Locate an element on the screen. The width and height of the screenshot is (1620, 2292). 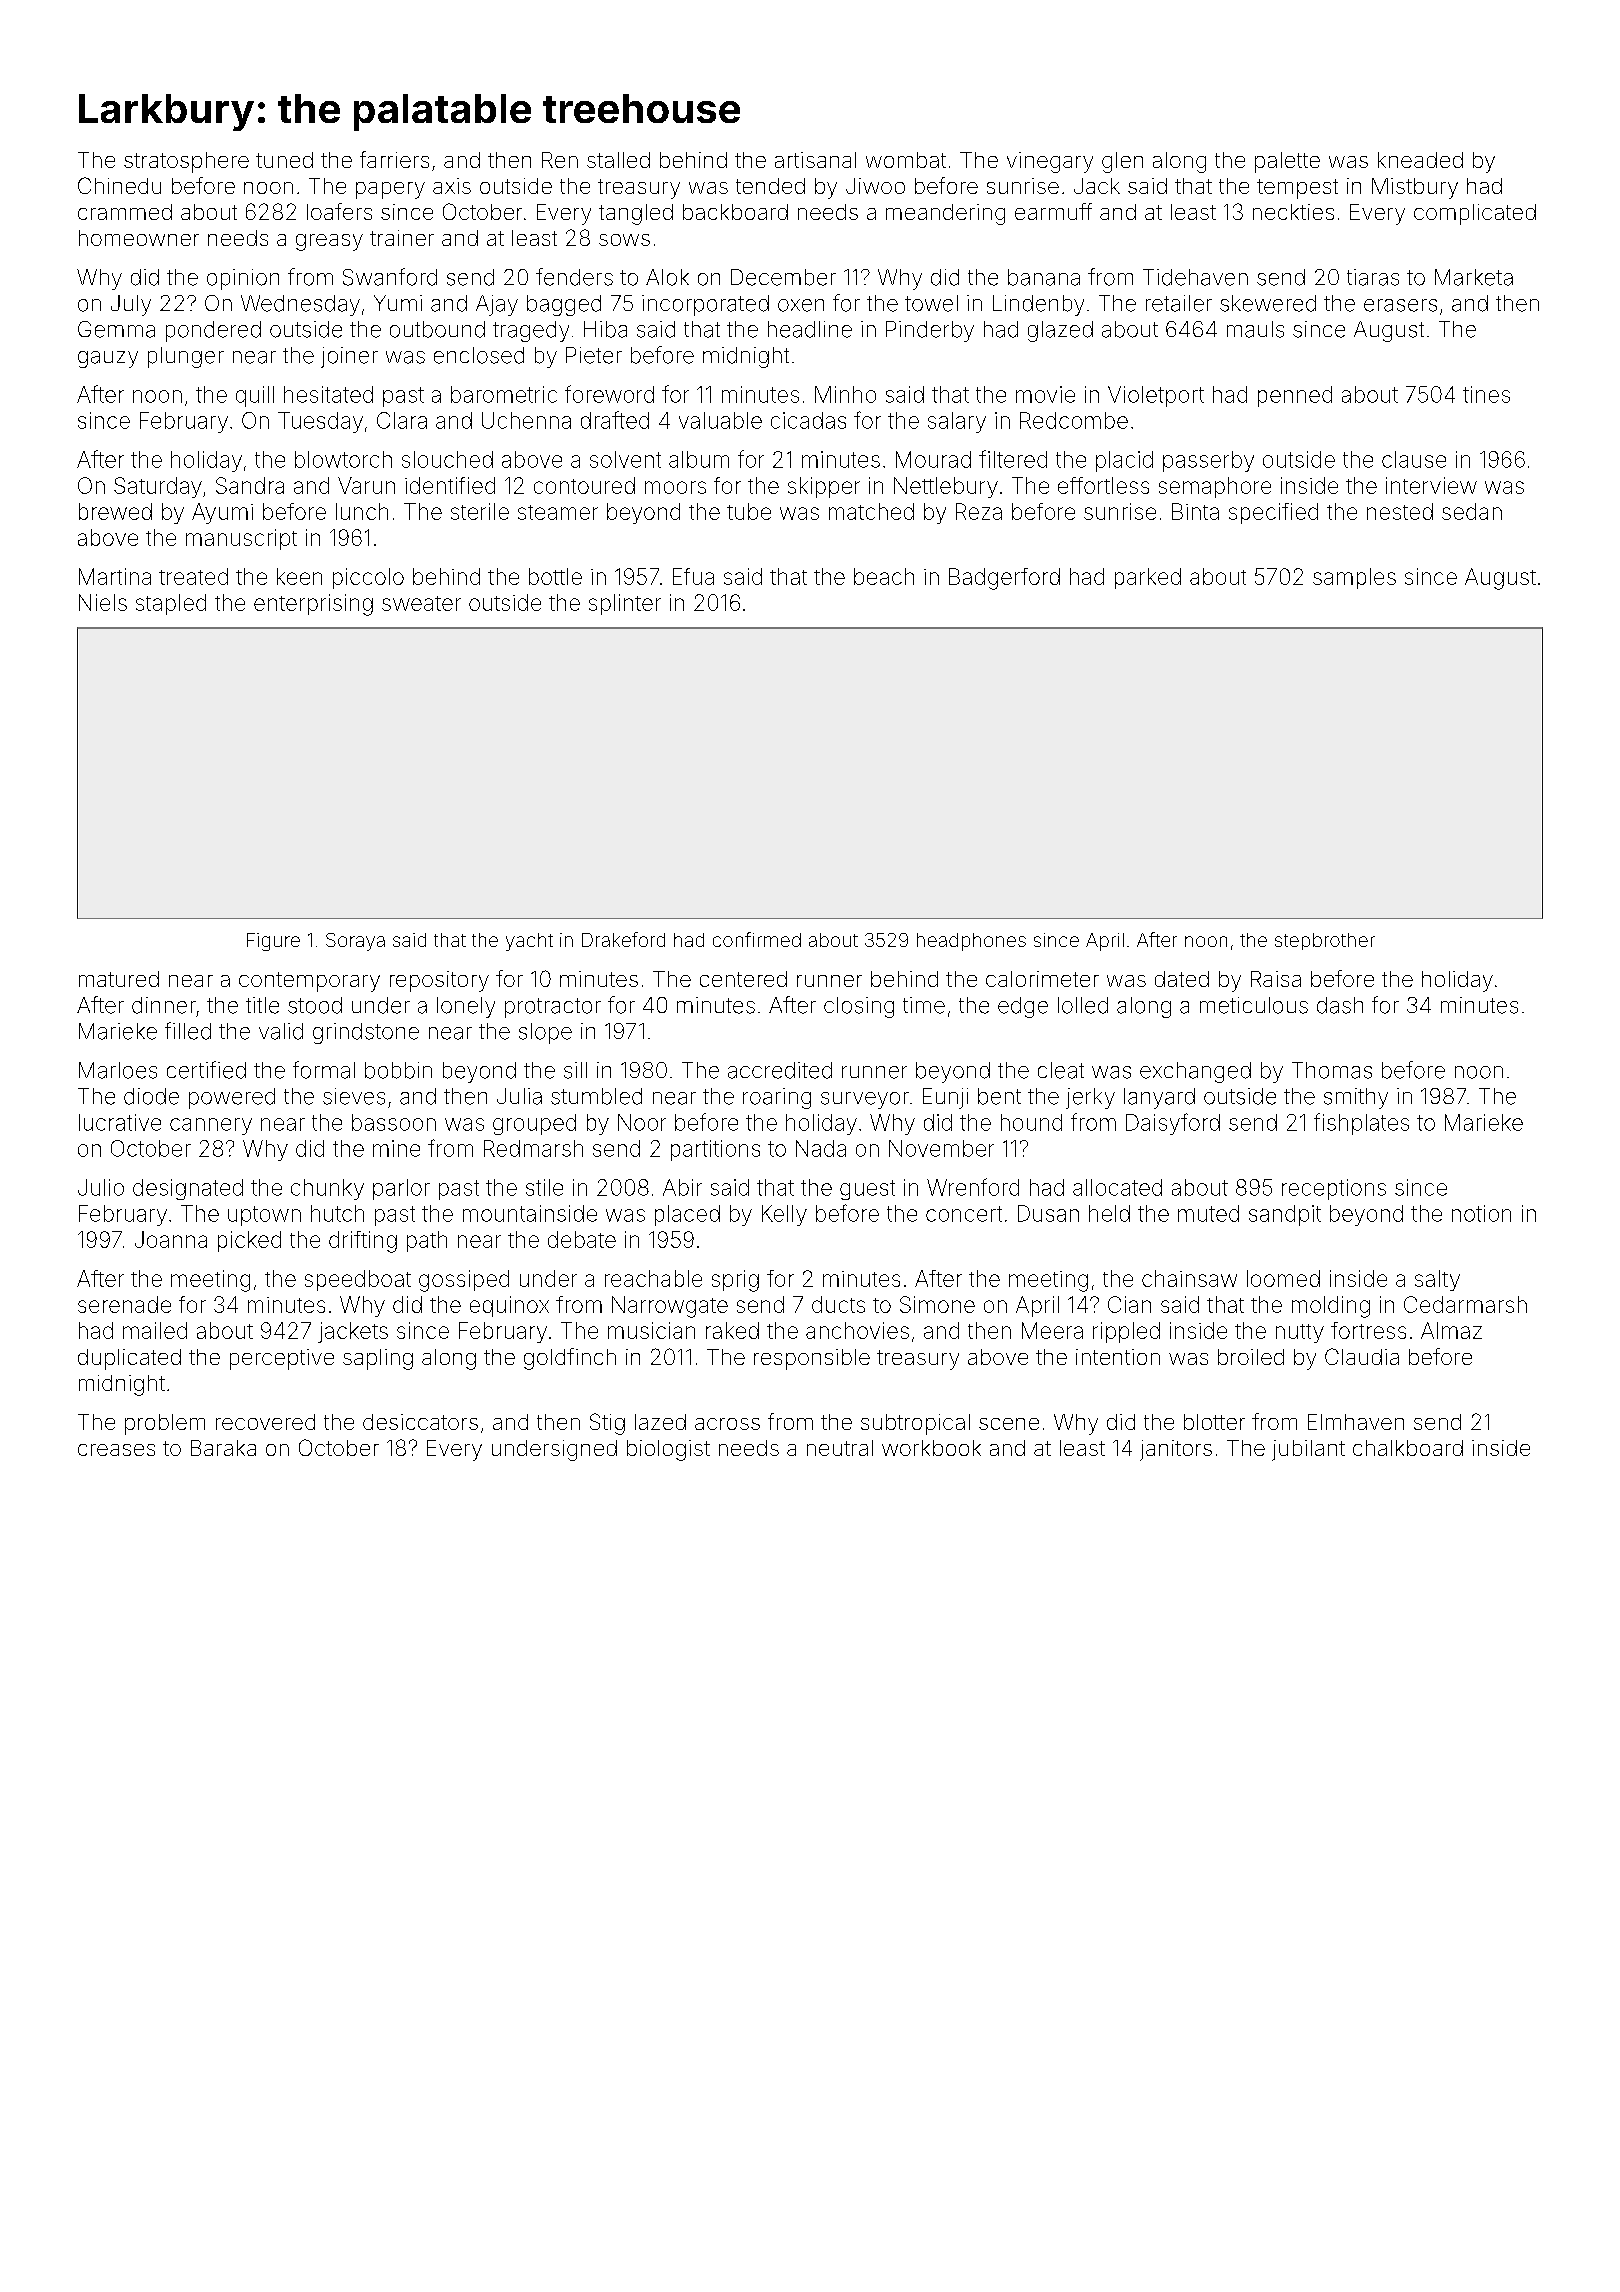
joiner is located at coordinates (349, 357).
